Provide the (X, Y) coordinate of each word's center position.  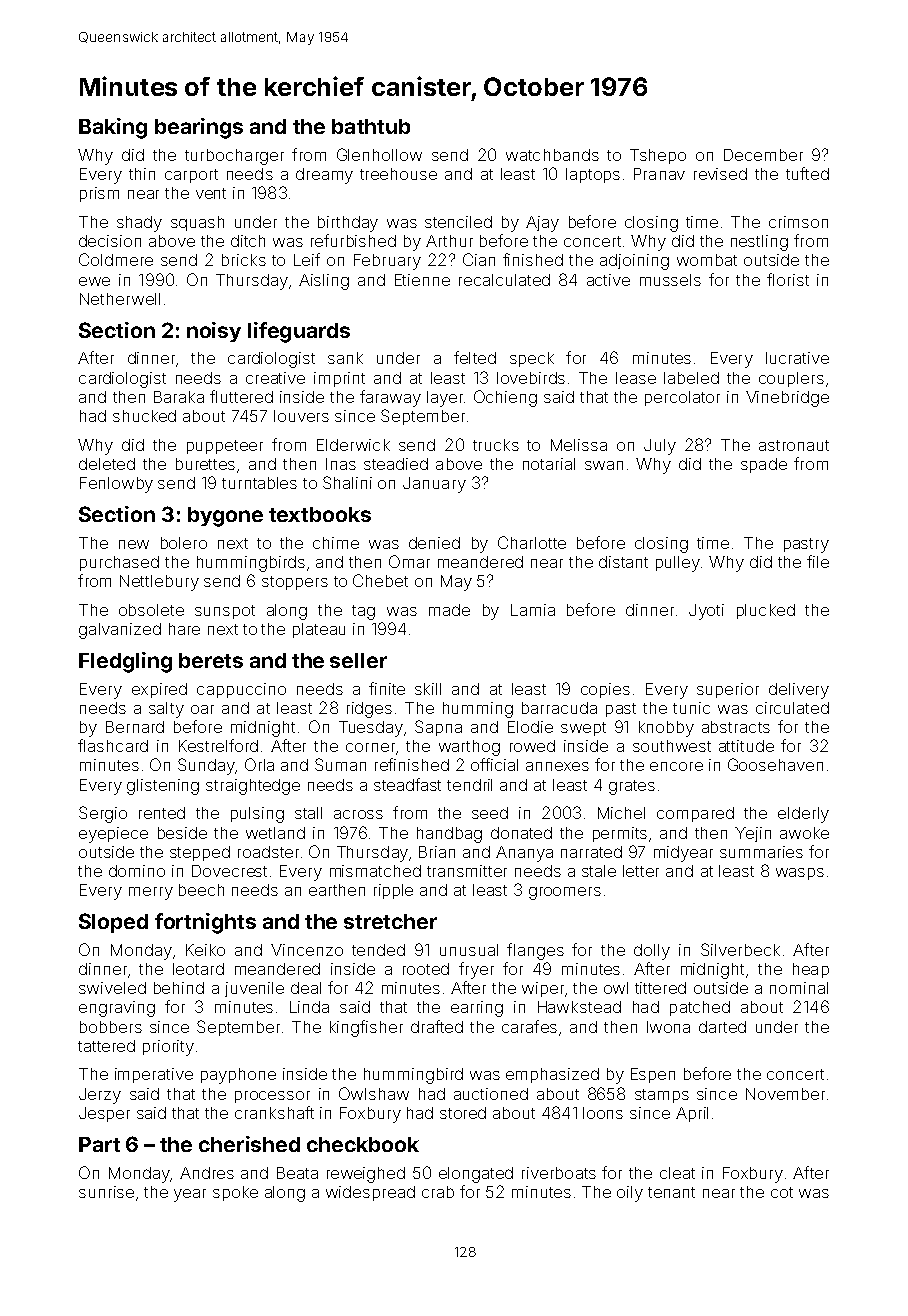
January (434, 485)
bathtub (371, 126)
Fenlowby (116, 485)
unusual (469, 950)
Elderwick (353, 445)
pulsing (257, 815)
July (660, 447)
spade (764, 465)
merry (151, 893)
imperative (154, 1075)
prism (99, 194)
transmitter (467, 871)
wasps (800, 874)
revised (720, 174)
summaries (761, 852)
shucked (144, 416)
